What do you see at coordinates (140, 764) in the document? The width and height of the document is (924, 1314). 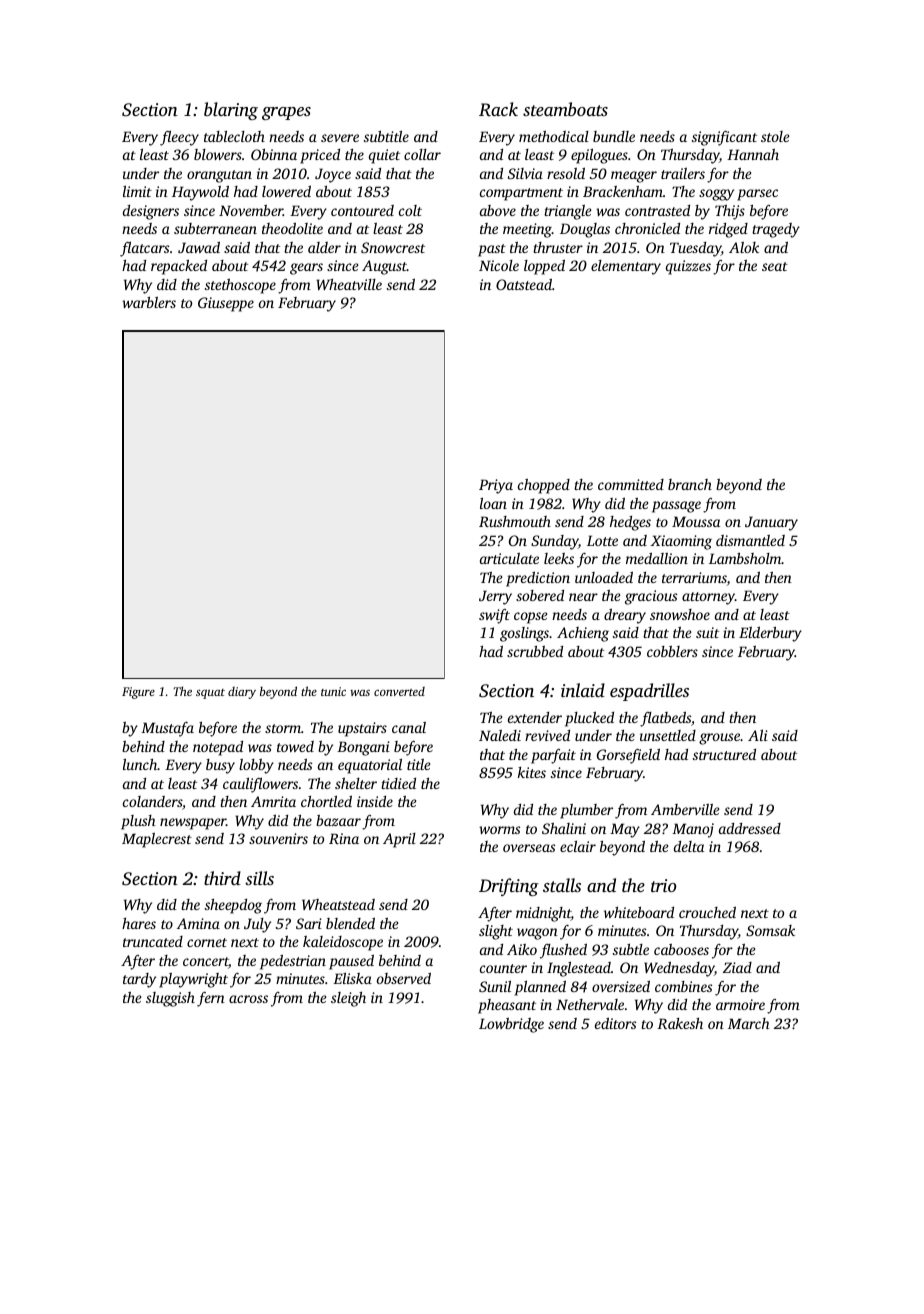 I see `lunch` at bounding box center [140, 764].
